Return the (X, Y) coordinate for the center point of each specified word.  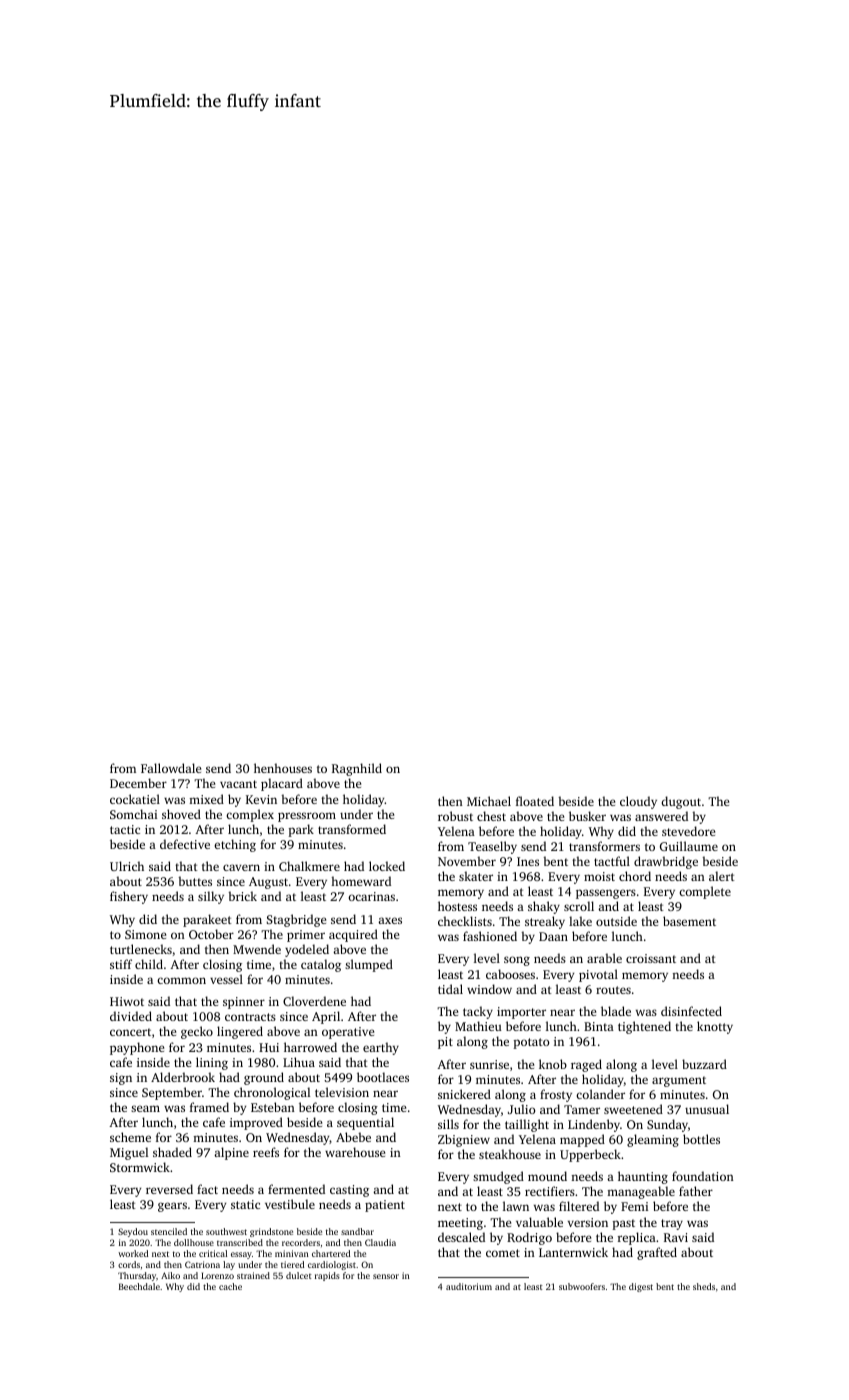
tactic (125, 829)
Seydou (133, 1232)
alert (722, 876)
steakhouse (510, 1154)
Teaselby (492, 847)
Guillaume (689, 846)
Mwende (257, 949)
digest (641, 1287)
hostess (457, 906)
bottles (701, 1139)
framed (209, 1107)
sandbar (357, 1231)
